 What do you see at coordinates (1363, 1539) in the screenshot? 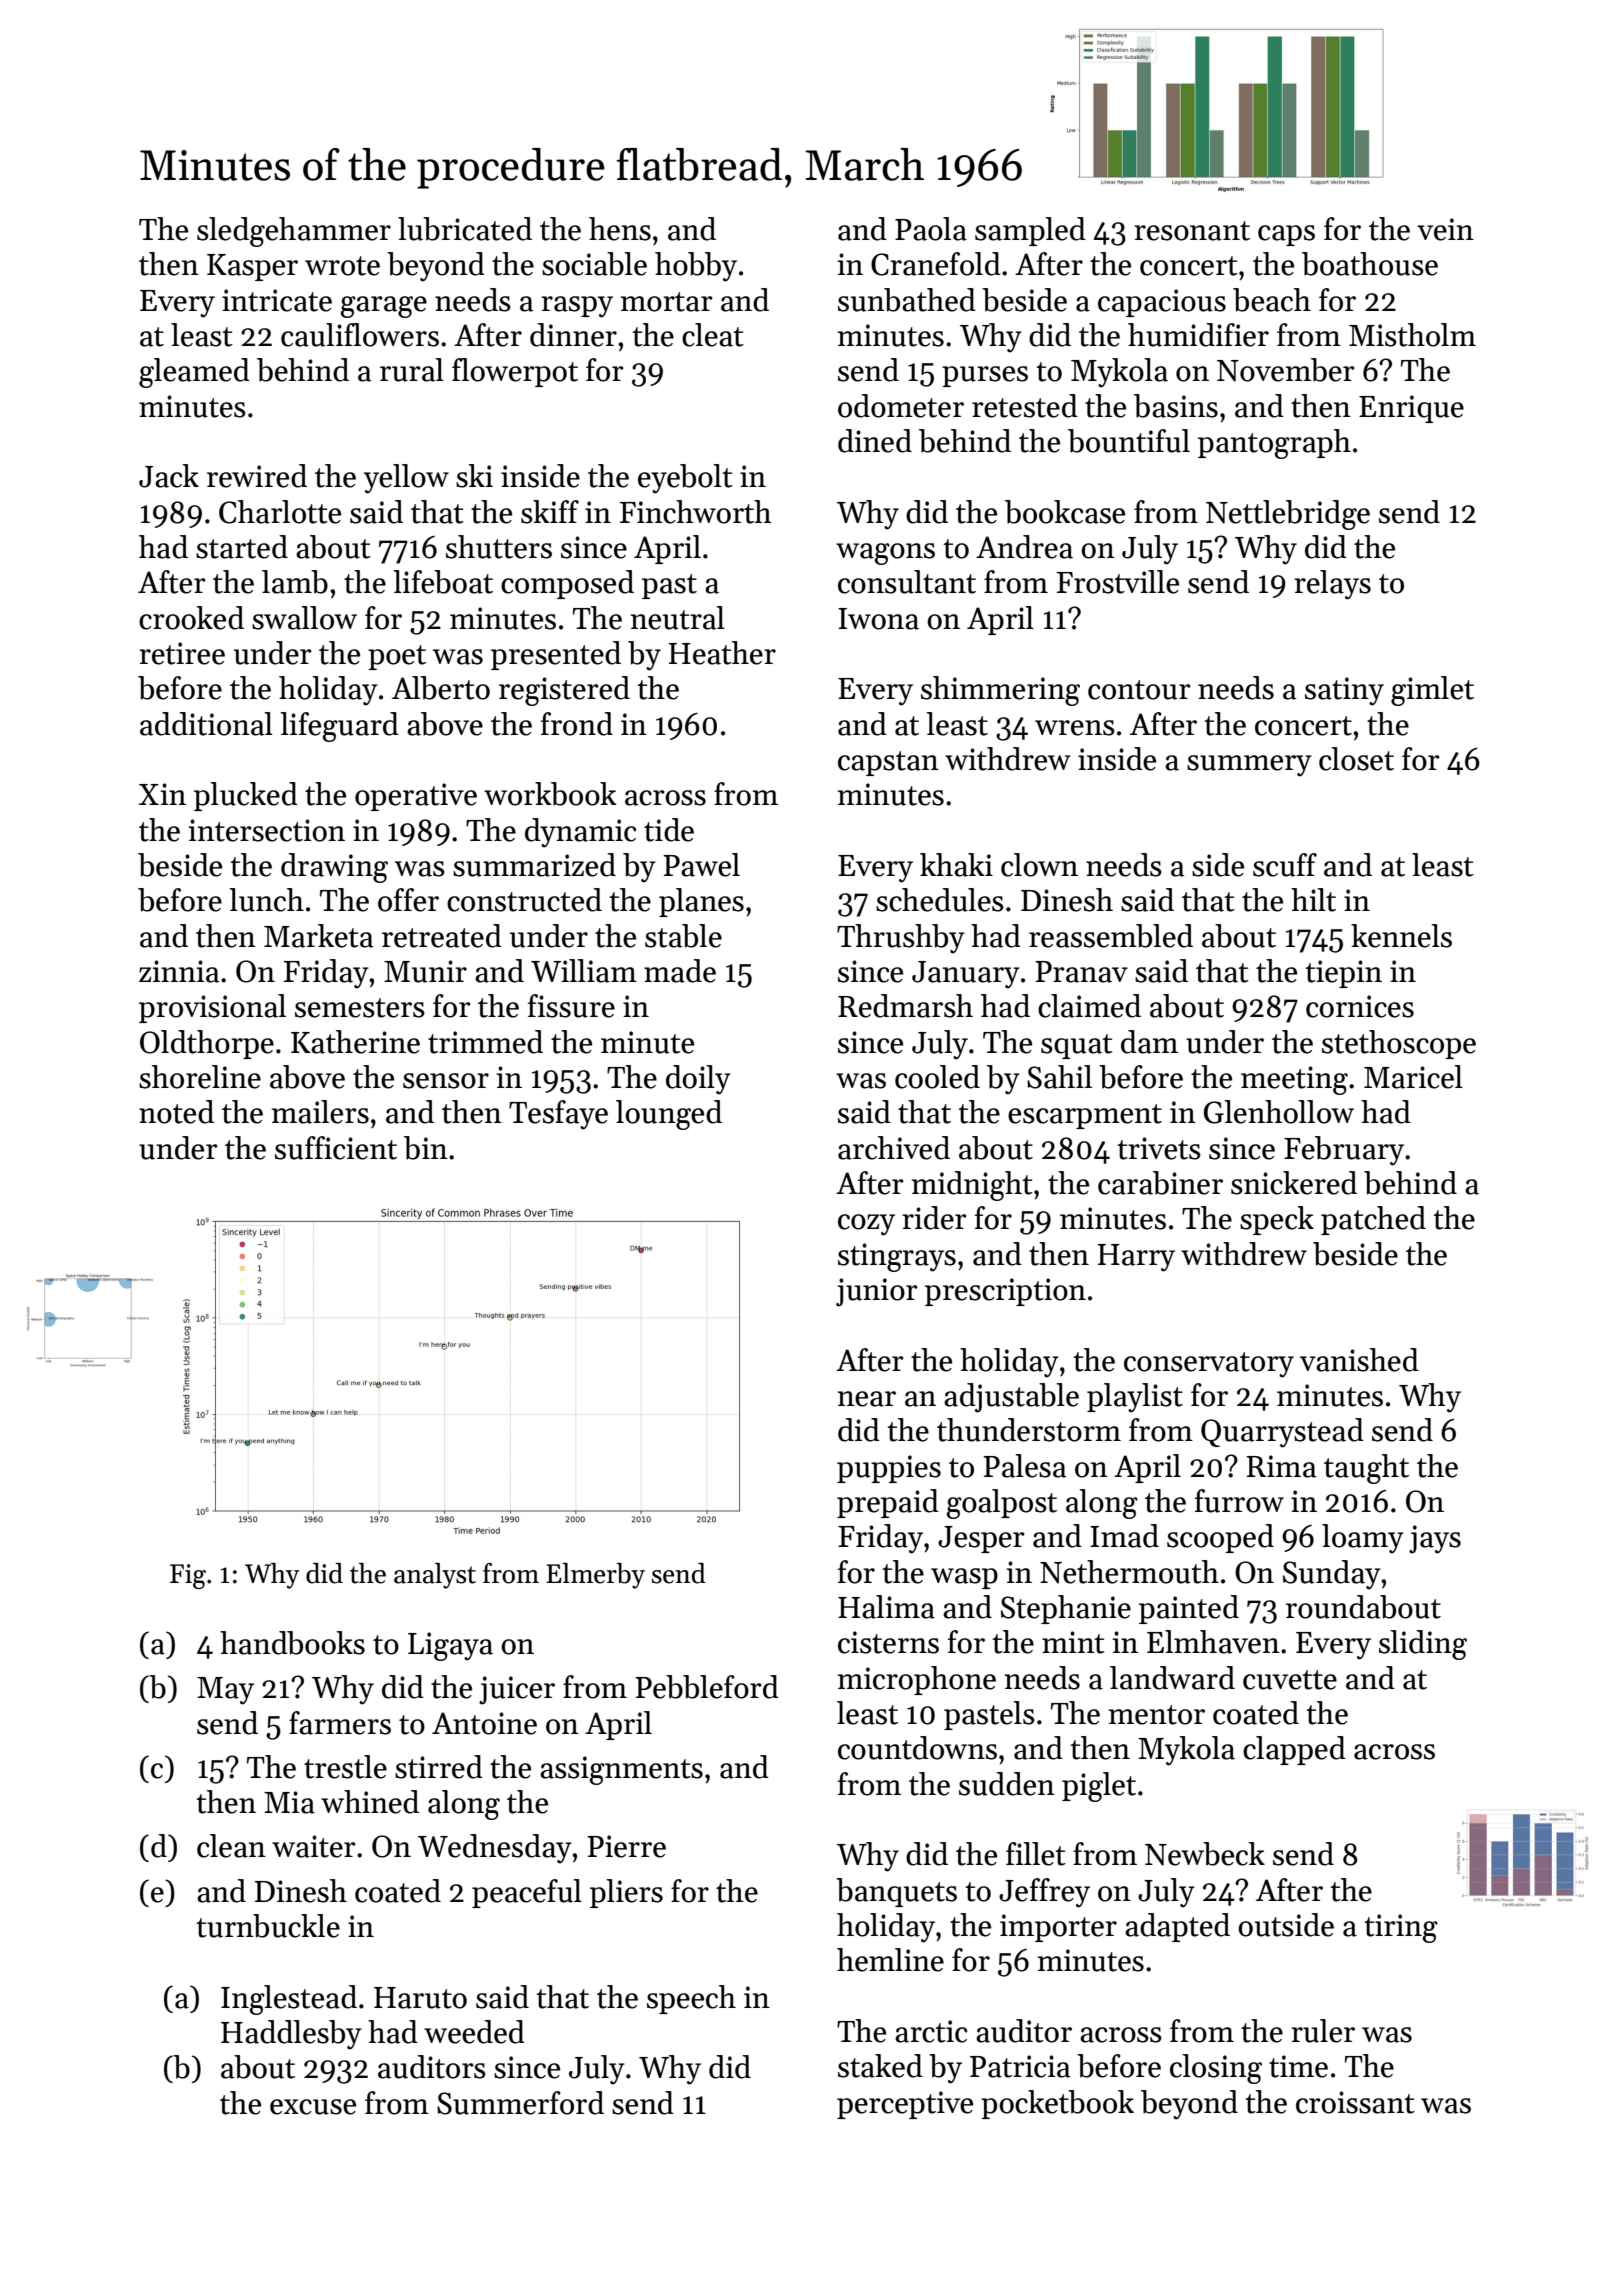
I see `loamy` at bounding box center [1363, 1539].
